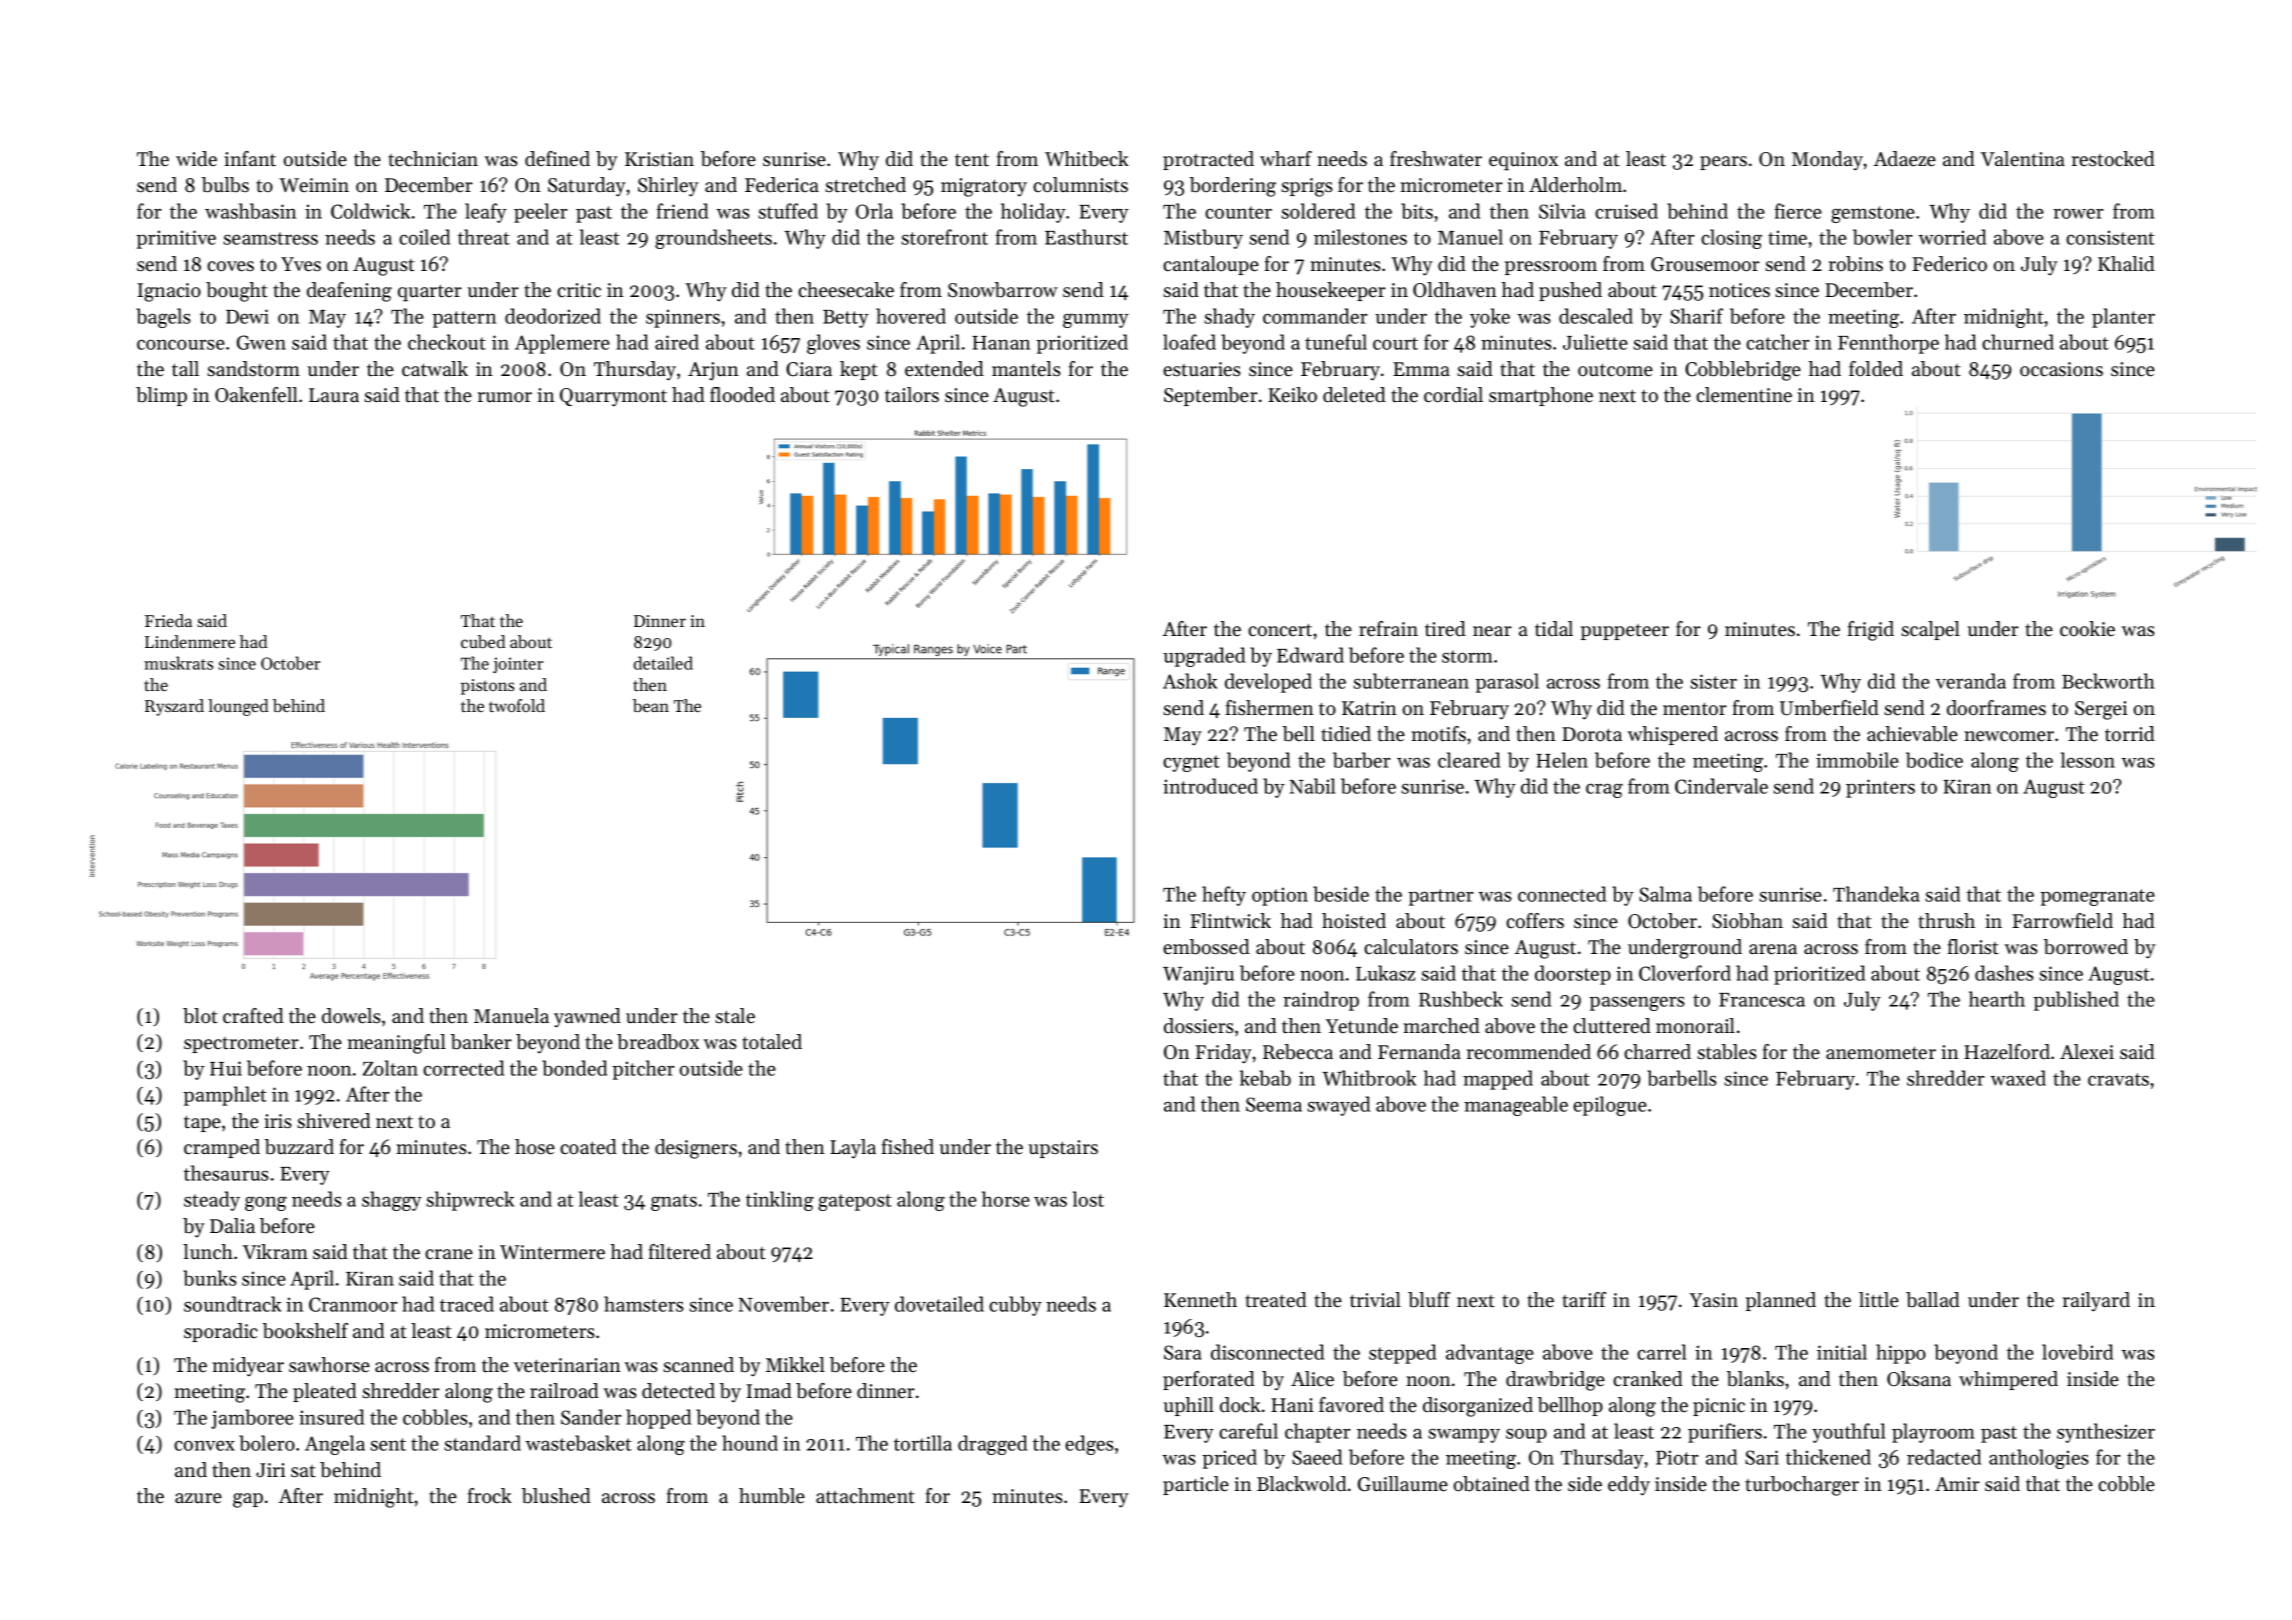  Describe the element at coordinates (1876, 369) in the screenshot. I see `folded` at that location.
